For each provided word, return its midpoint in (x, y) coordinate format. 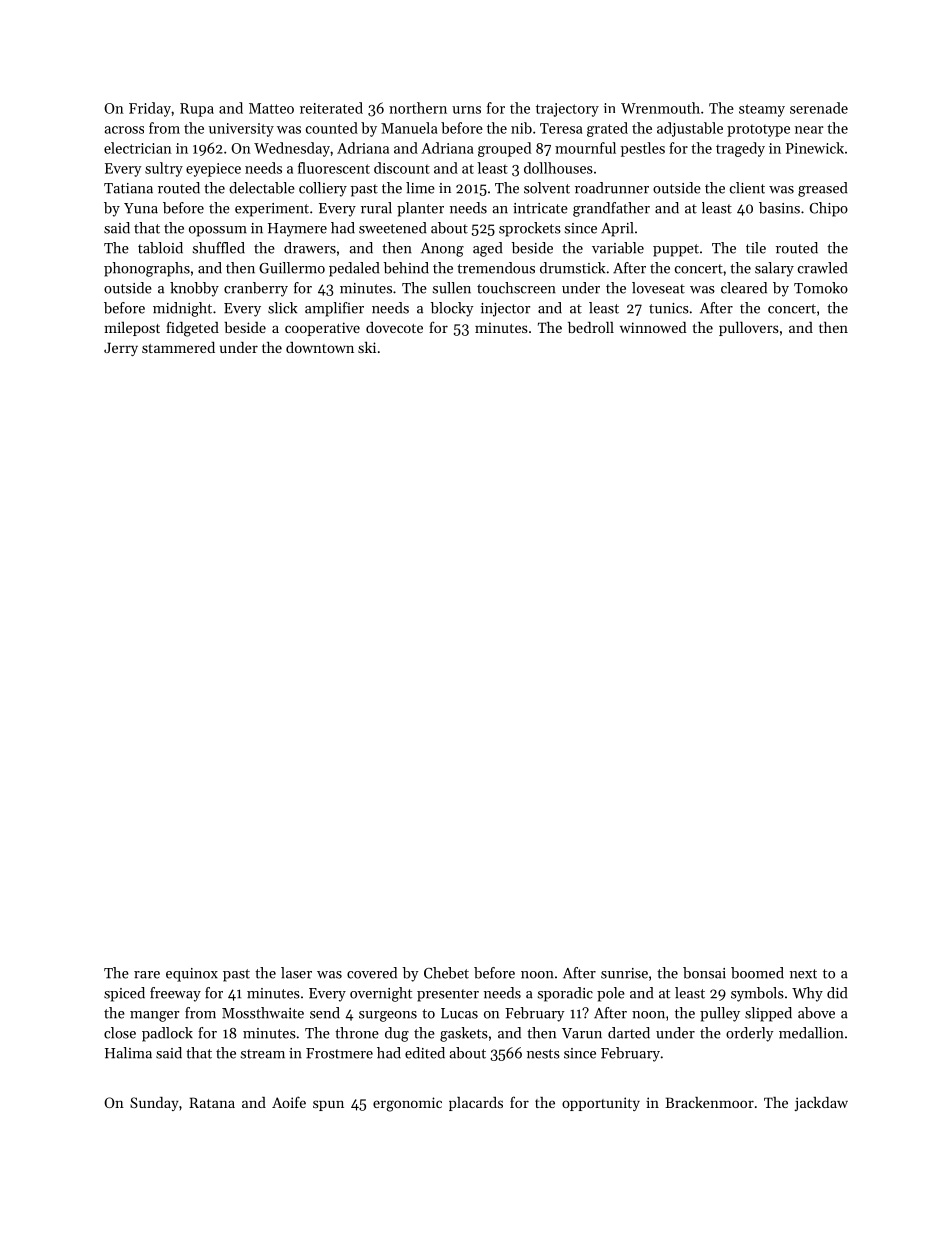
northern (418, 108)
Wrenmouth (660, 108)
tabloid (160, 248)
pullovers (749, 329)
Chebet (446, 973)
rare (147, 975)
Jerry (121, 349)
